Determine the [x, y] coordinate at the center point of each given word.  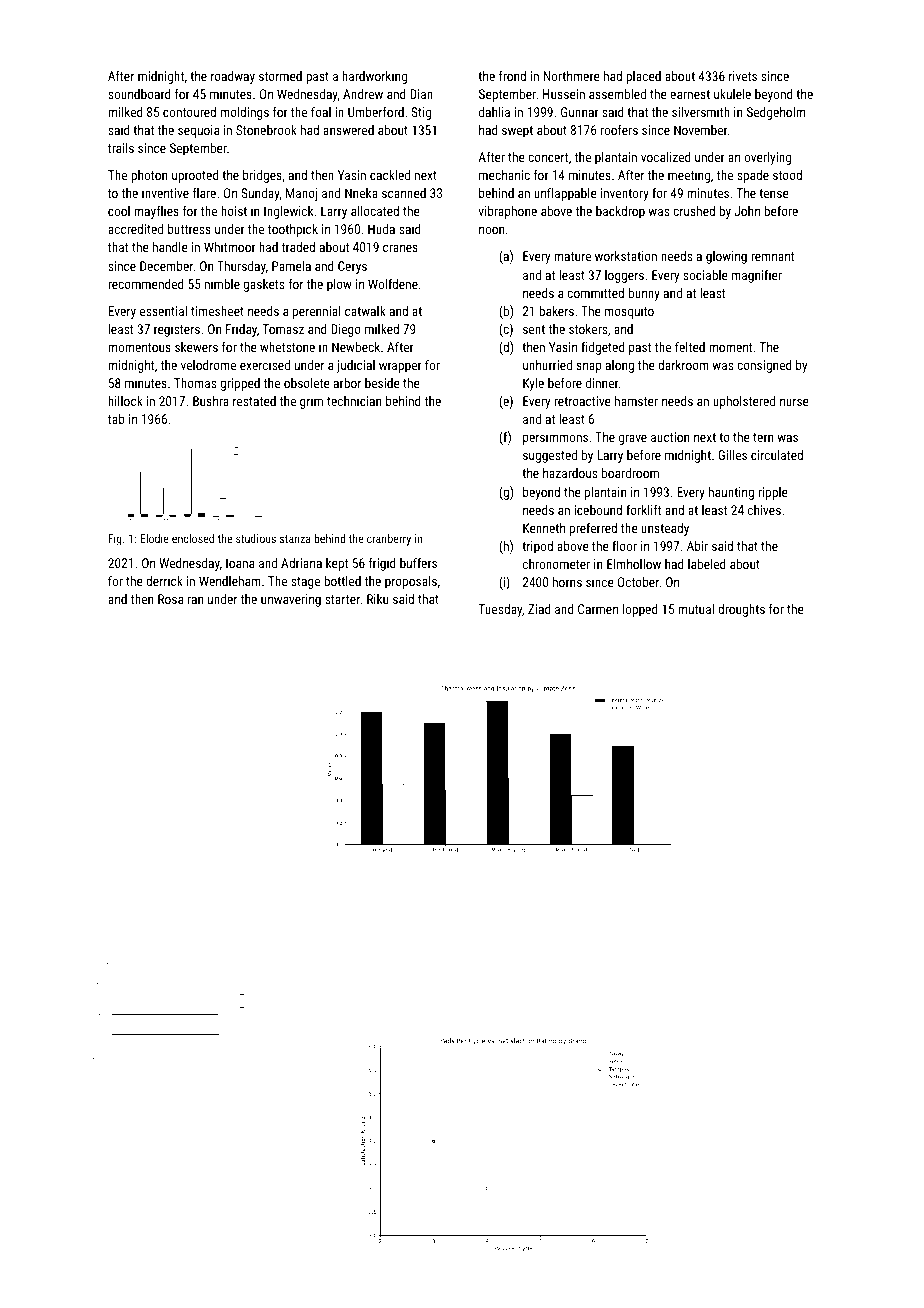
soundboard [139, 94]
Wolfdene [393, 283]
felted [690, 346]
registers [177, 330]
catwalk [365, 311]
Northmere [572, 76]
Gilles [732, 455]
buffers [418, 562]
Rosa [170, 599]
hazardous [570, 473]
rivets [743, 76]
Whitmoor [230, 247]
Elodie [154, 538]
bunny [644, 294]
